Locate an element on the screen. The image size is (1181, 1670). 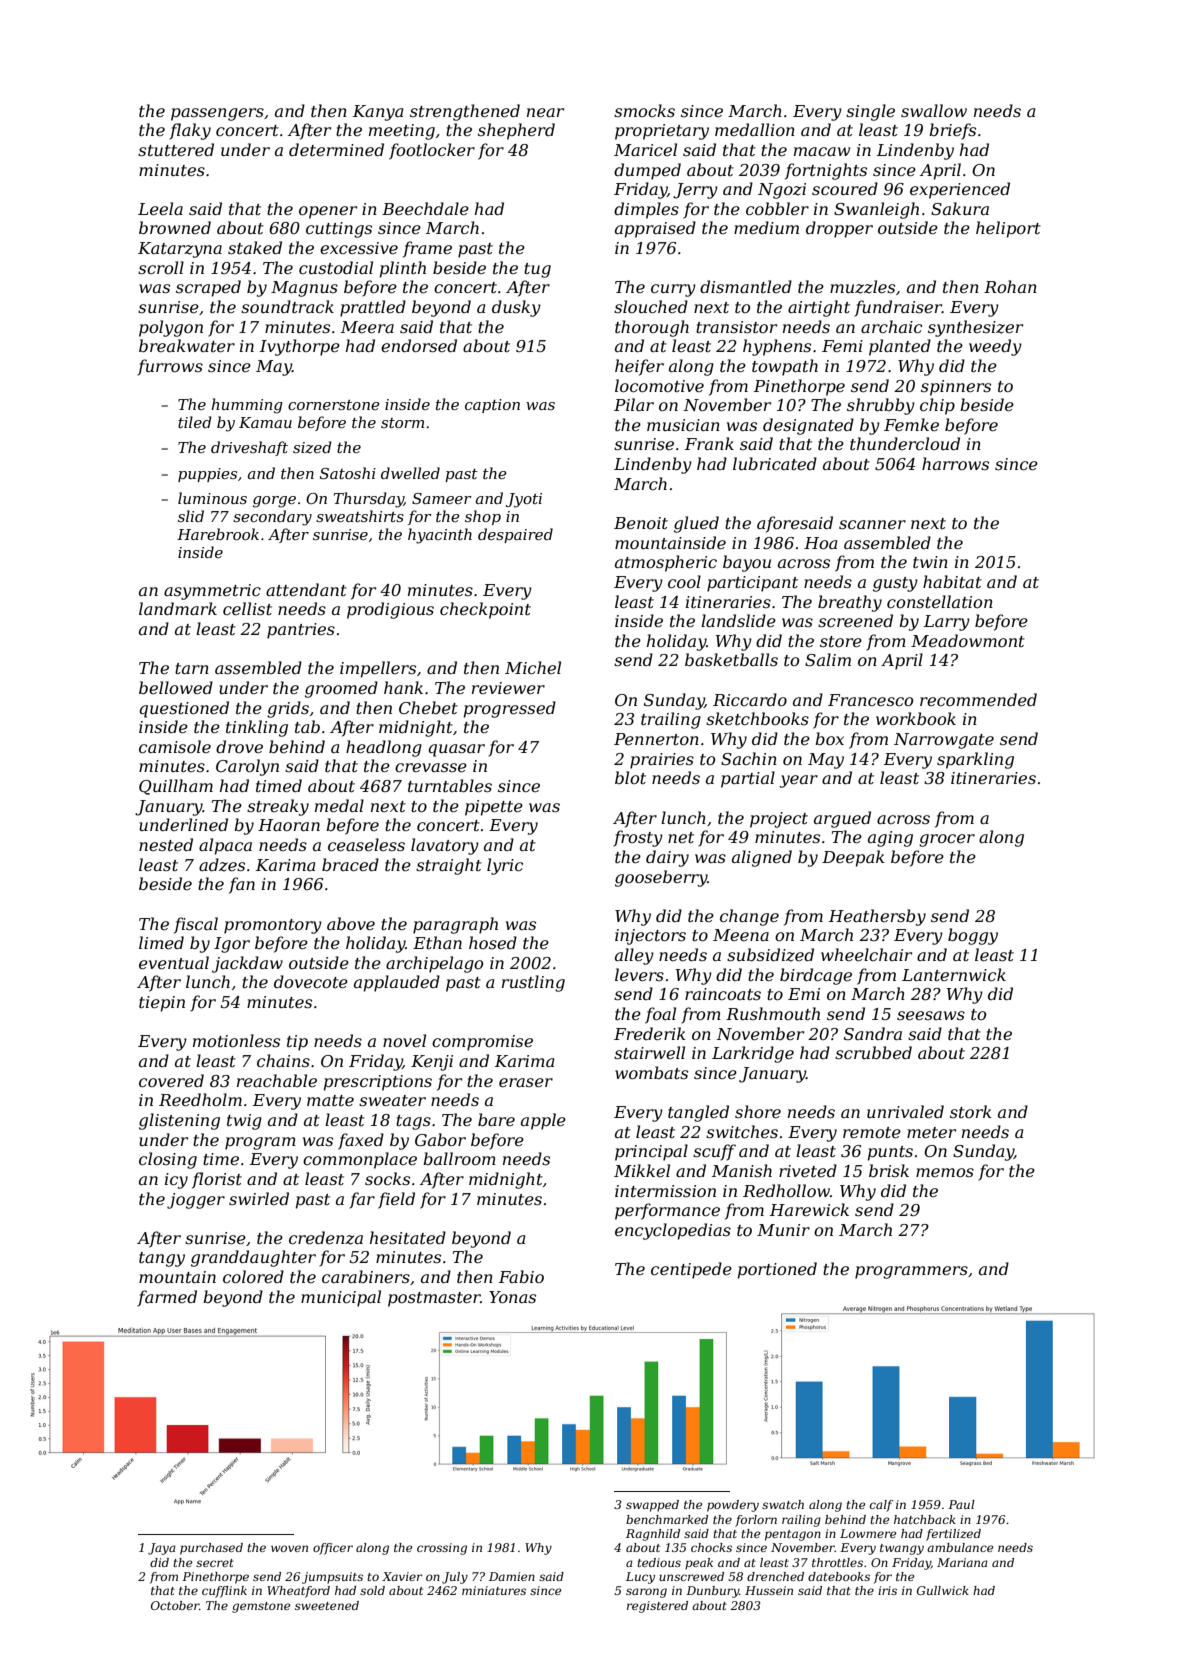
Dunbury is located at coordinates (712, 1592).
